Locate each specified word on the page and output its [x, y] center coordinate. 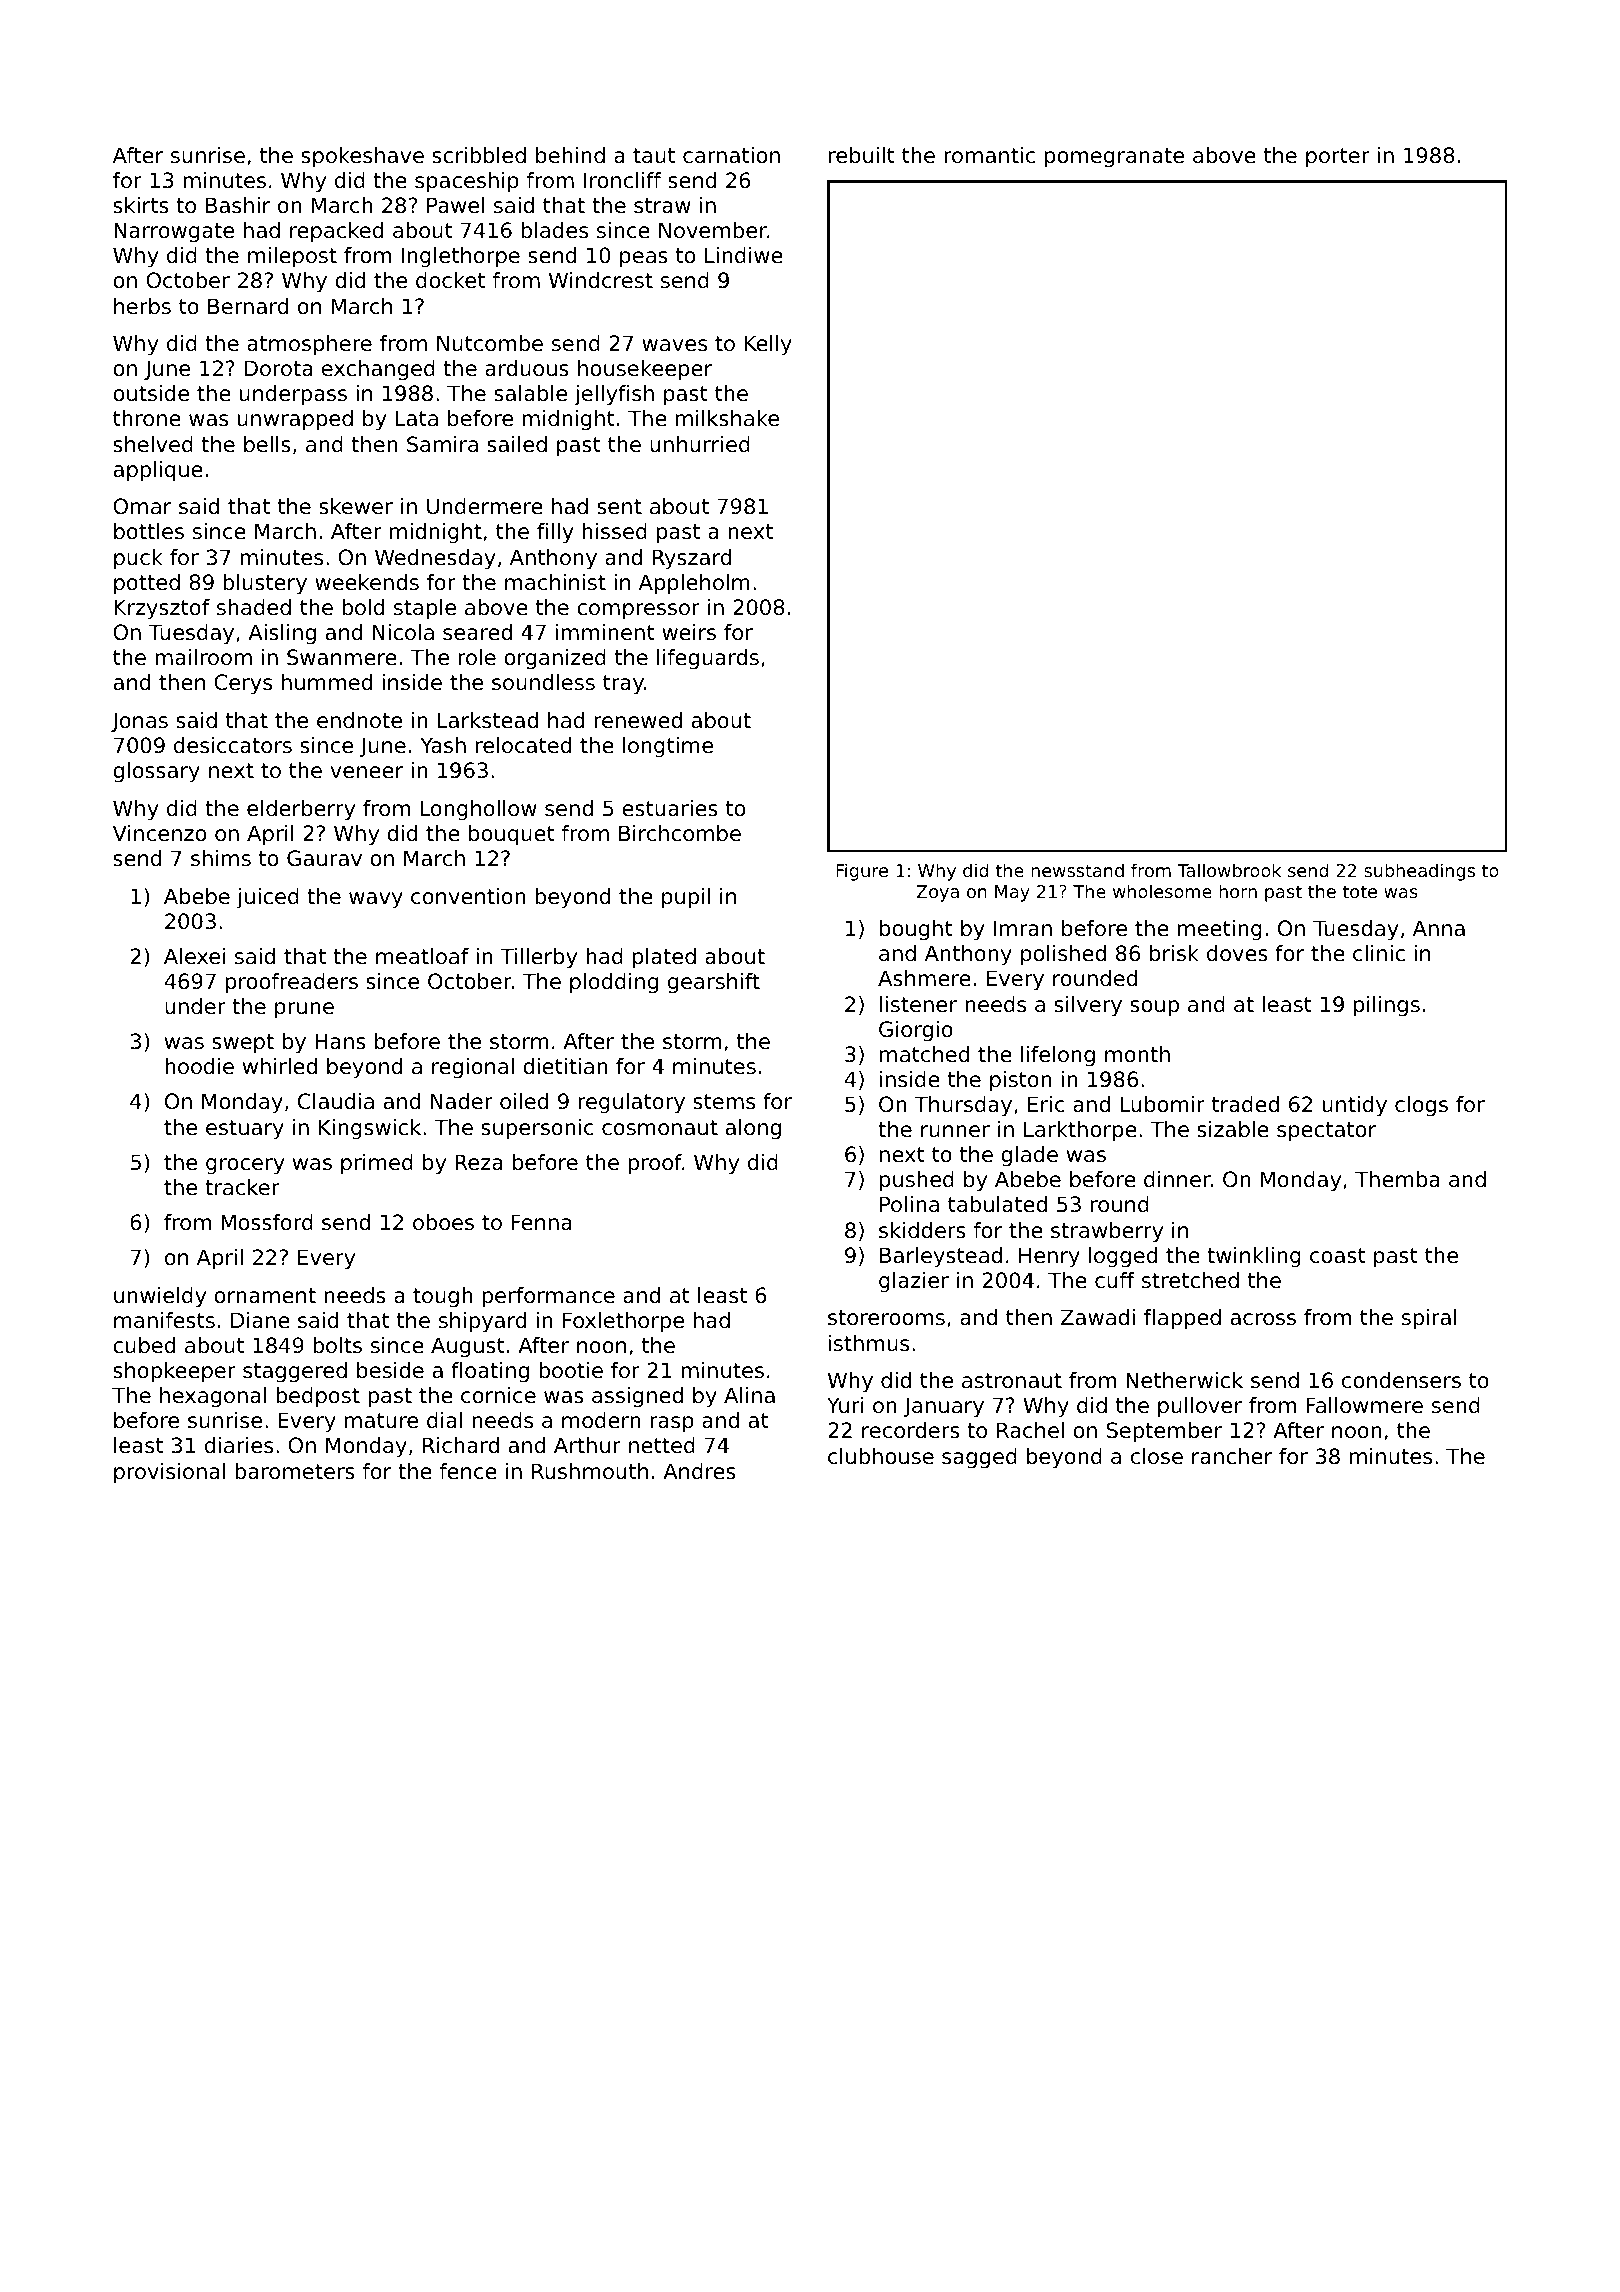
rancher [1232, 1456]
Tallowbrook [1229, 870]
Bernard [248, 306]
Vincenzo [159, 833]
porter [1338, 158]
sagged [979, 1458]
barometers [295, 1471]
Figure [862, 872]
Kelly [768, 345]
